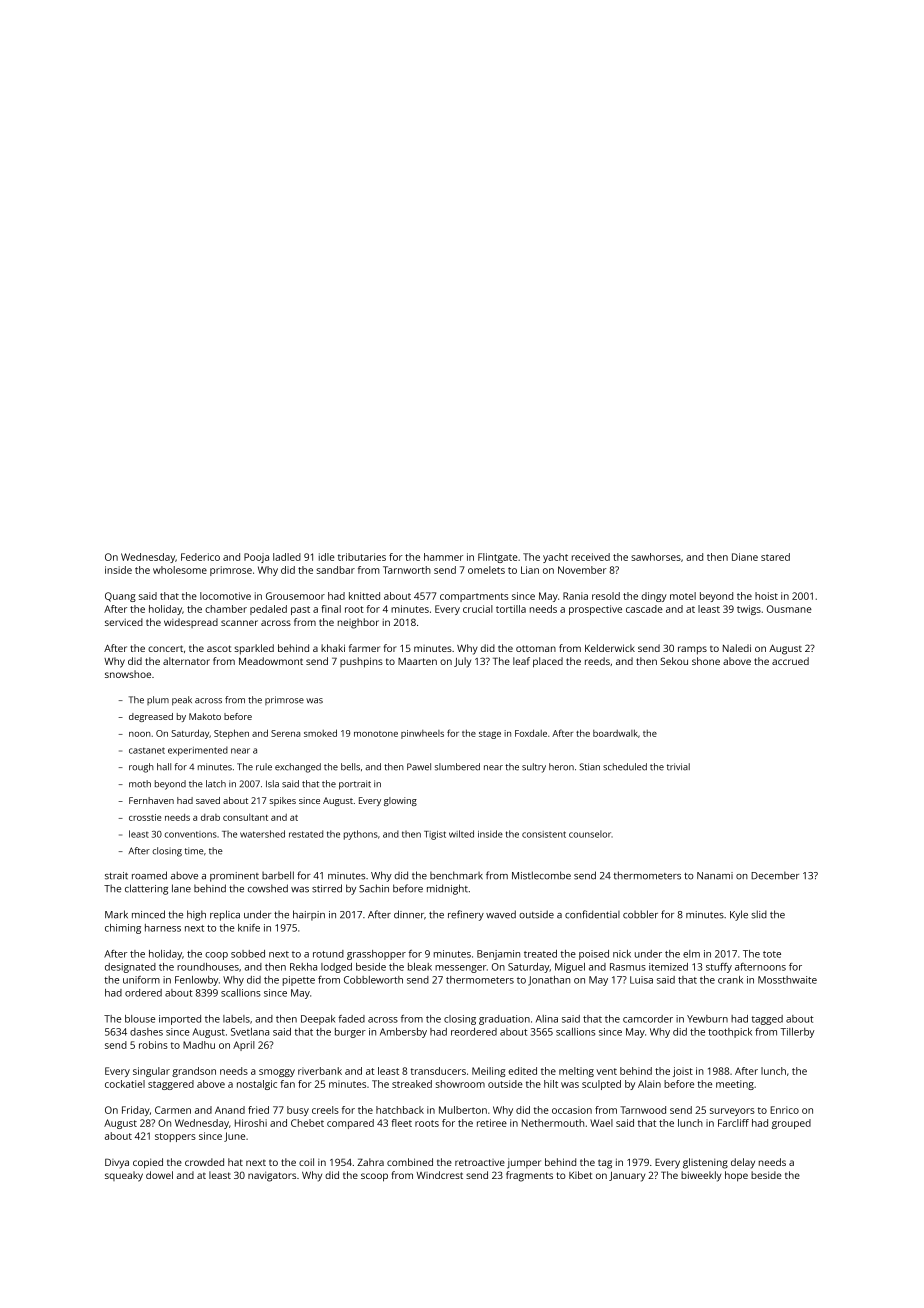 This document has width=924, height=1308. I want to click on Friday, so click(136, 1111).
